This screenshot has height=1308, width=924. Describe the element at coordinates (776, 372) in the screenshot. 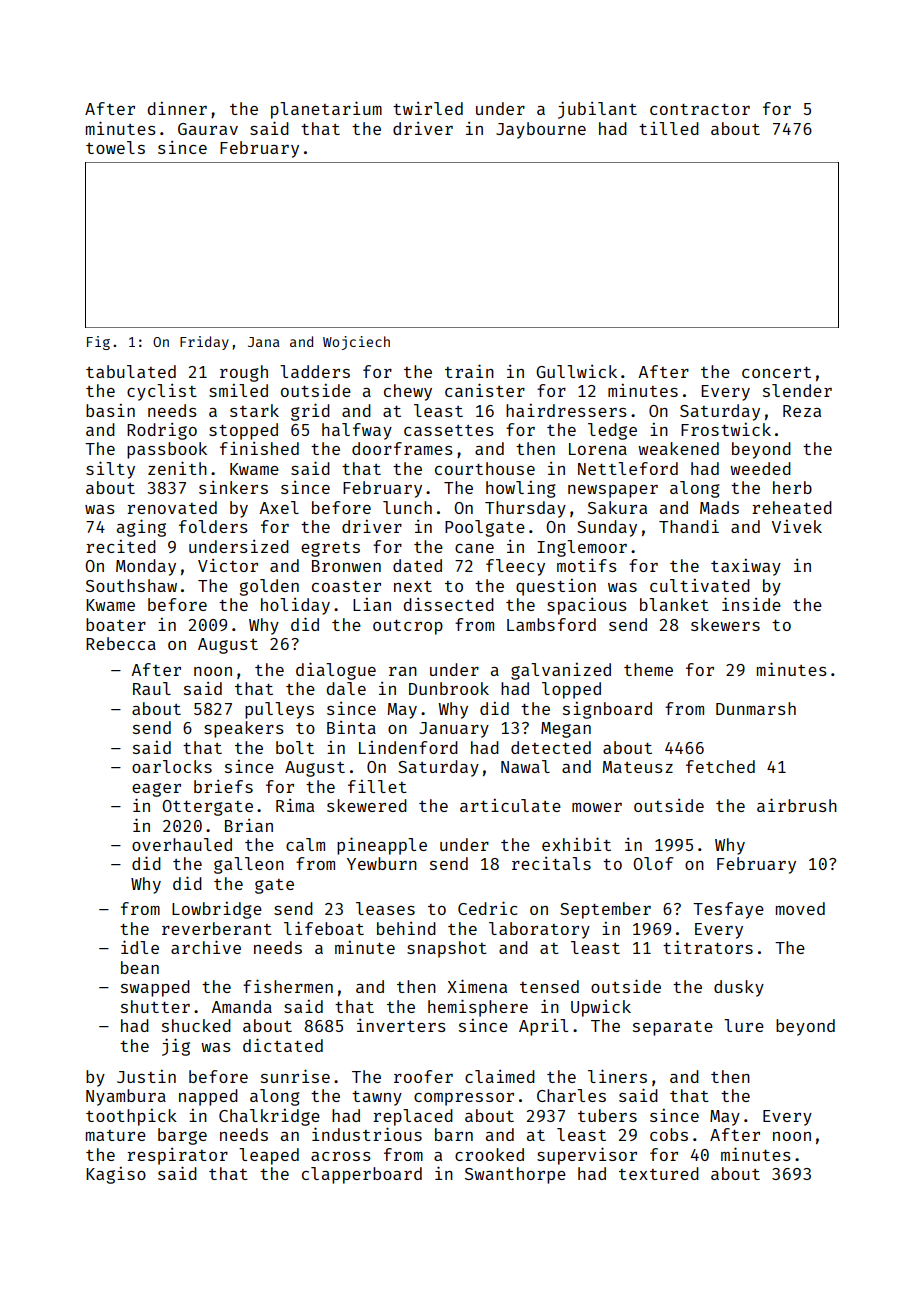

I see `concert` at that location.
